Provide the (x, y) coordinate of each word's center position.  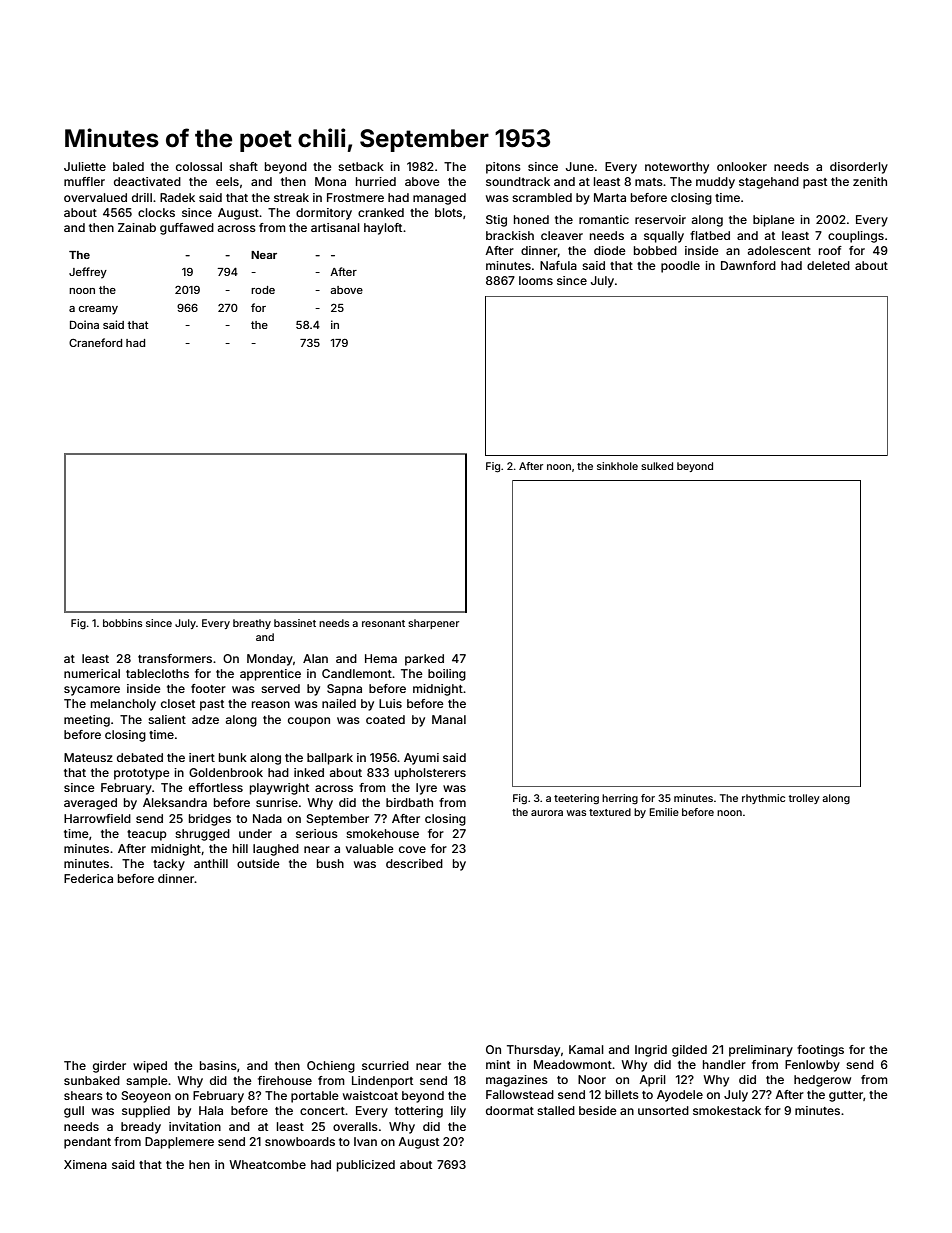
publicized (366, 1166)
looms (536, 280)
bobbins (122, 623)
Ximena (85, 1164)
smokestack (727, 1110)
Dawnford (748, 265)
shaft (243, 166)
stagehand (769, 183)
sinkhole (617, 466)
